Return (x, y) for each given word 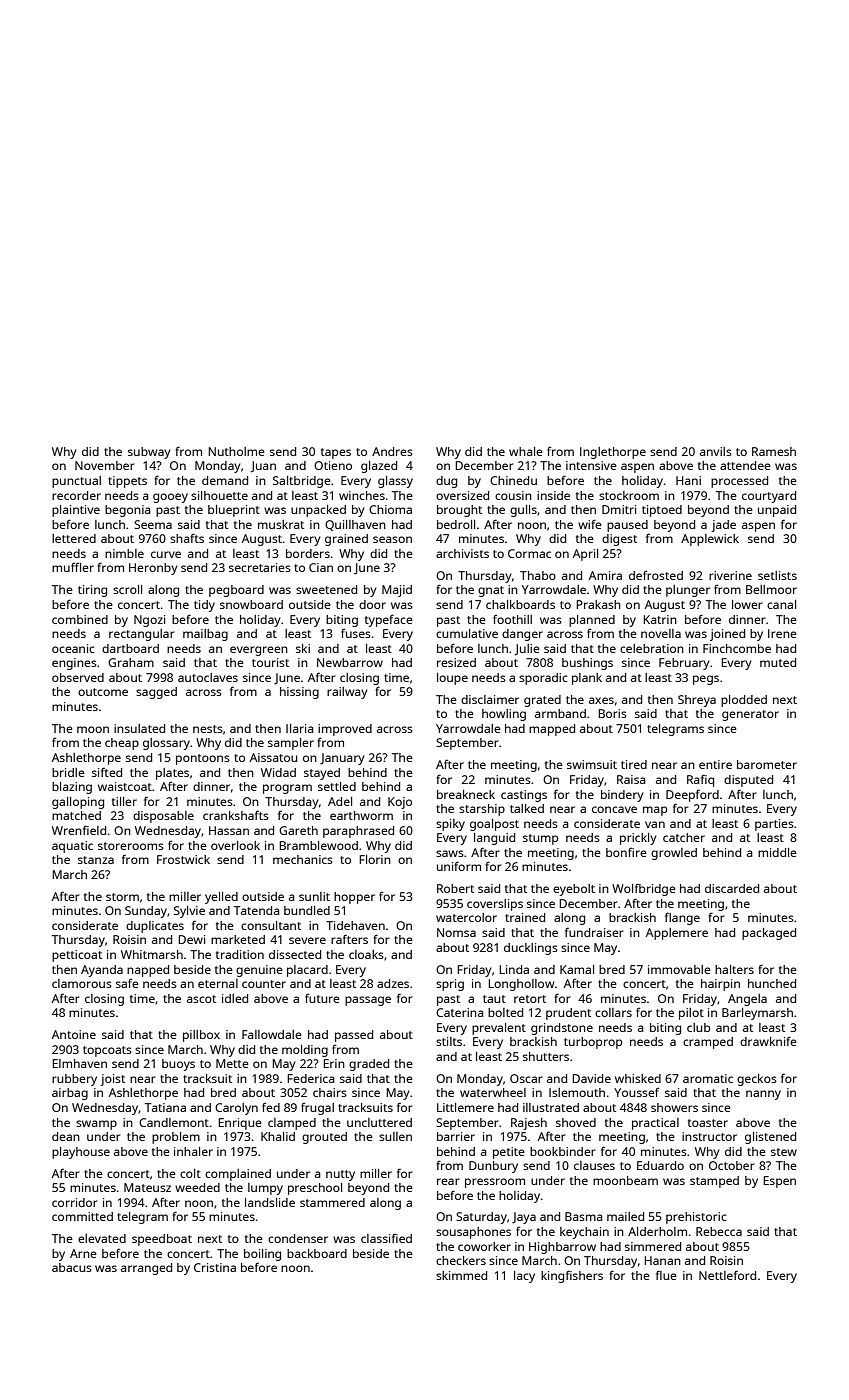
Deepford (692, 795)
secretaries (260, 567)
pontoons (203, 759)
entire (715, 764)
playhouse (81, 1153)
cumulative (467, 633)
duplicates (155, 927)
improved (345, 730)
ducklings (531, 949)
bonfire (626, 852)
